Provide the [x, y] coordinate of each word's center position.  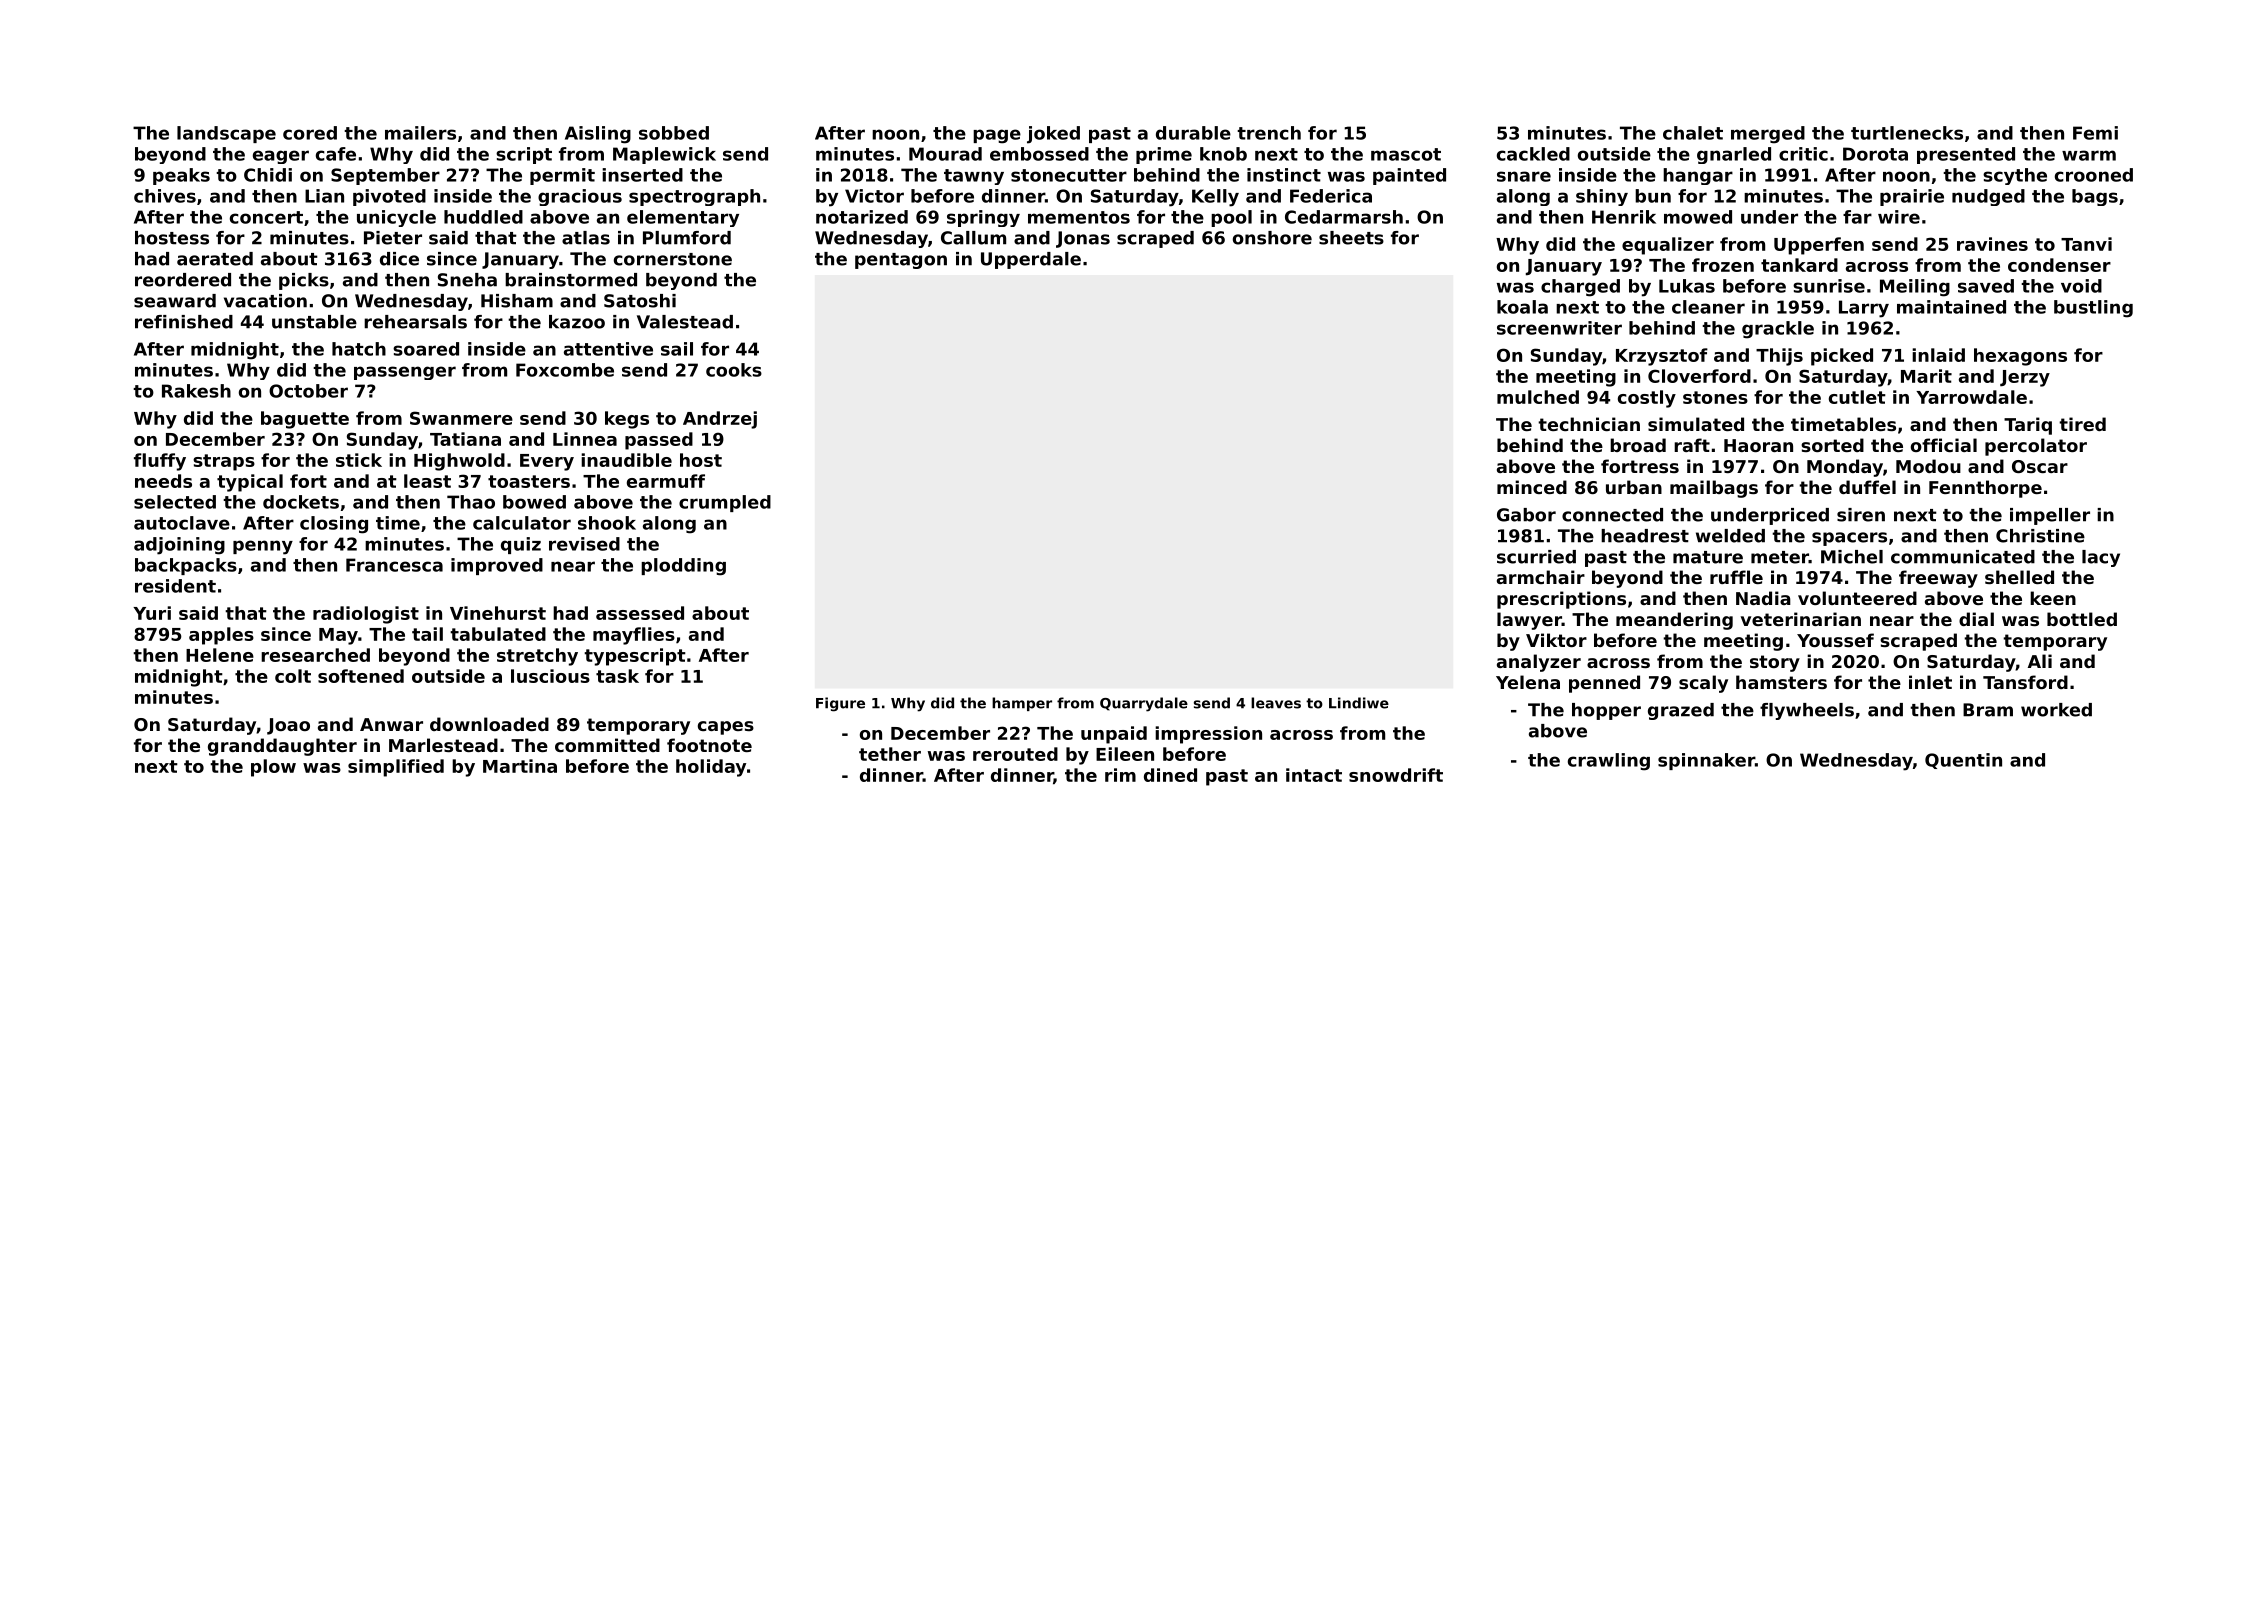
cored [310, 133]
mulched [1538, 397]
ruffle [1736, 577]
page [997, 136]
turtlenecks [1907, 133]
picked [1842, 357]
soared [426, 349]
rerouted [1015, 754]
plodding [683, 567]
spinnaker [1706, 761]
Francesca [394, 565]
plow [273, 768]
